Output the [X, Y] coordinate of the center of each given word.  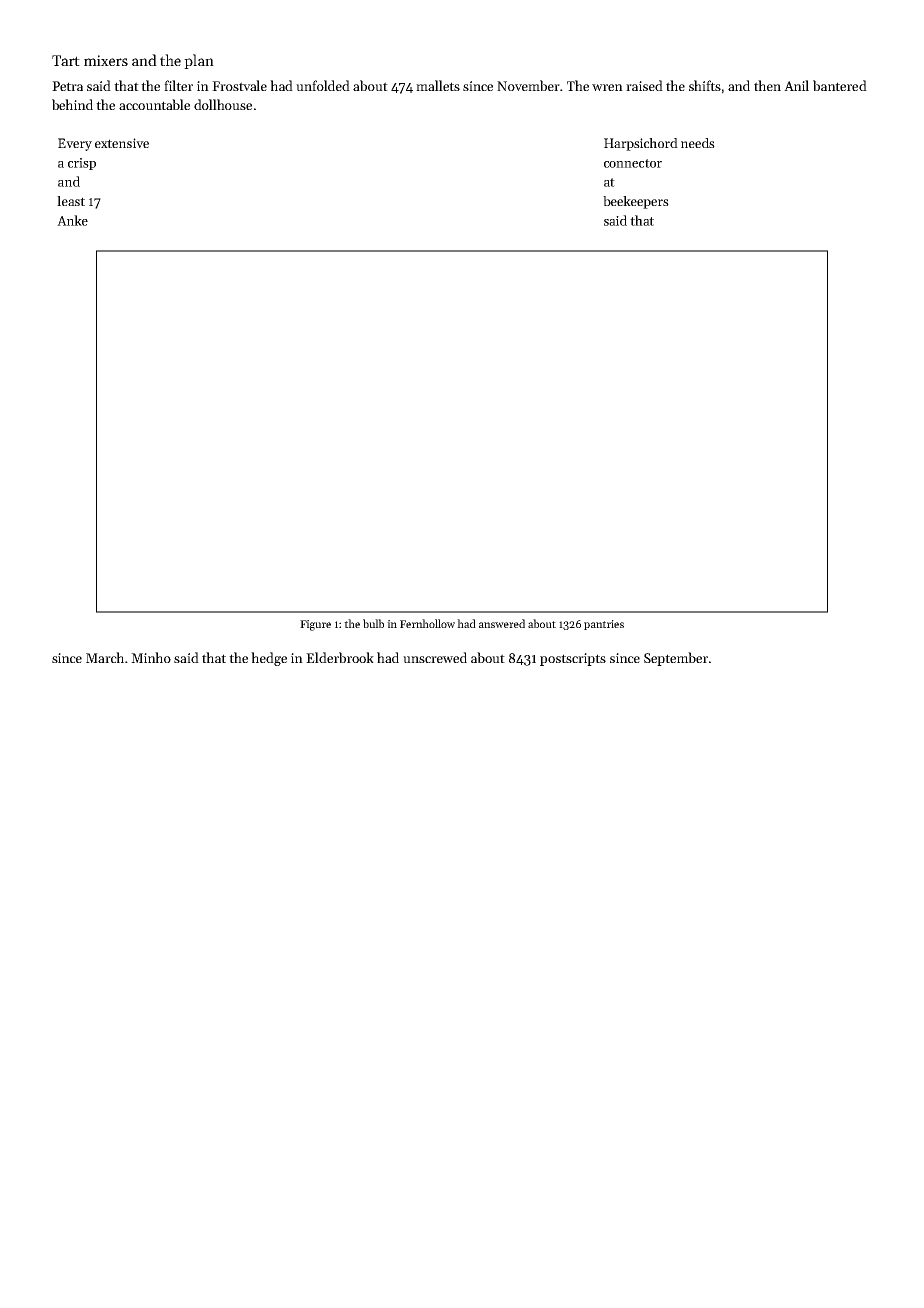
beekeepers [636, 202]
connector [633, 163]
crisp [82, 164]
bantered [840, 85]
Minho [151, 657]
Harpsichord [641, 144]
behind [72, 104]
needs [698, 143]
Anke [72, 220]
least [71, 201]
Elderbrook [340, 657]
